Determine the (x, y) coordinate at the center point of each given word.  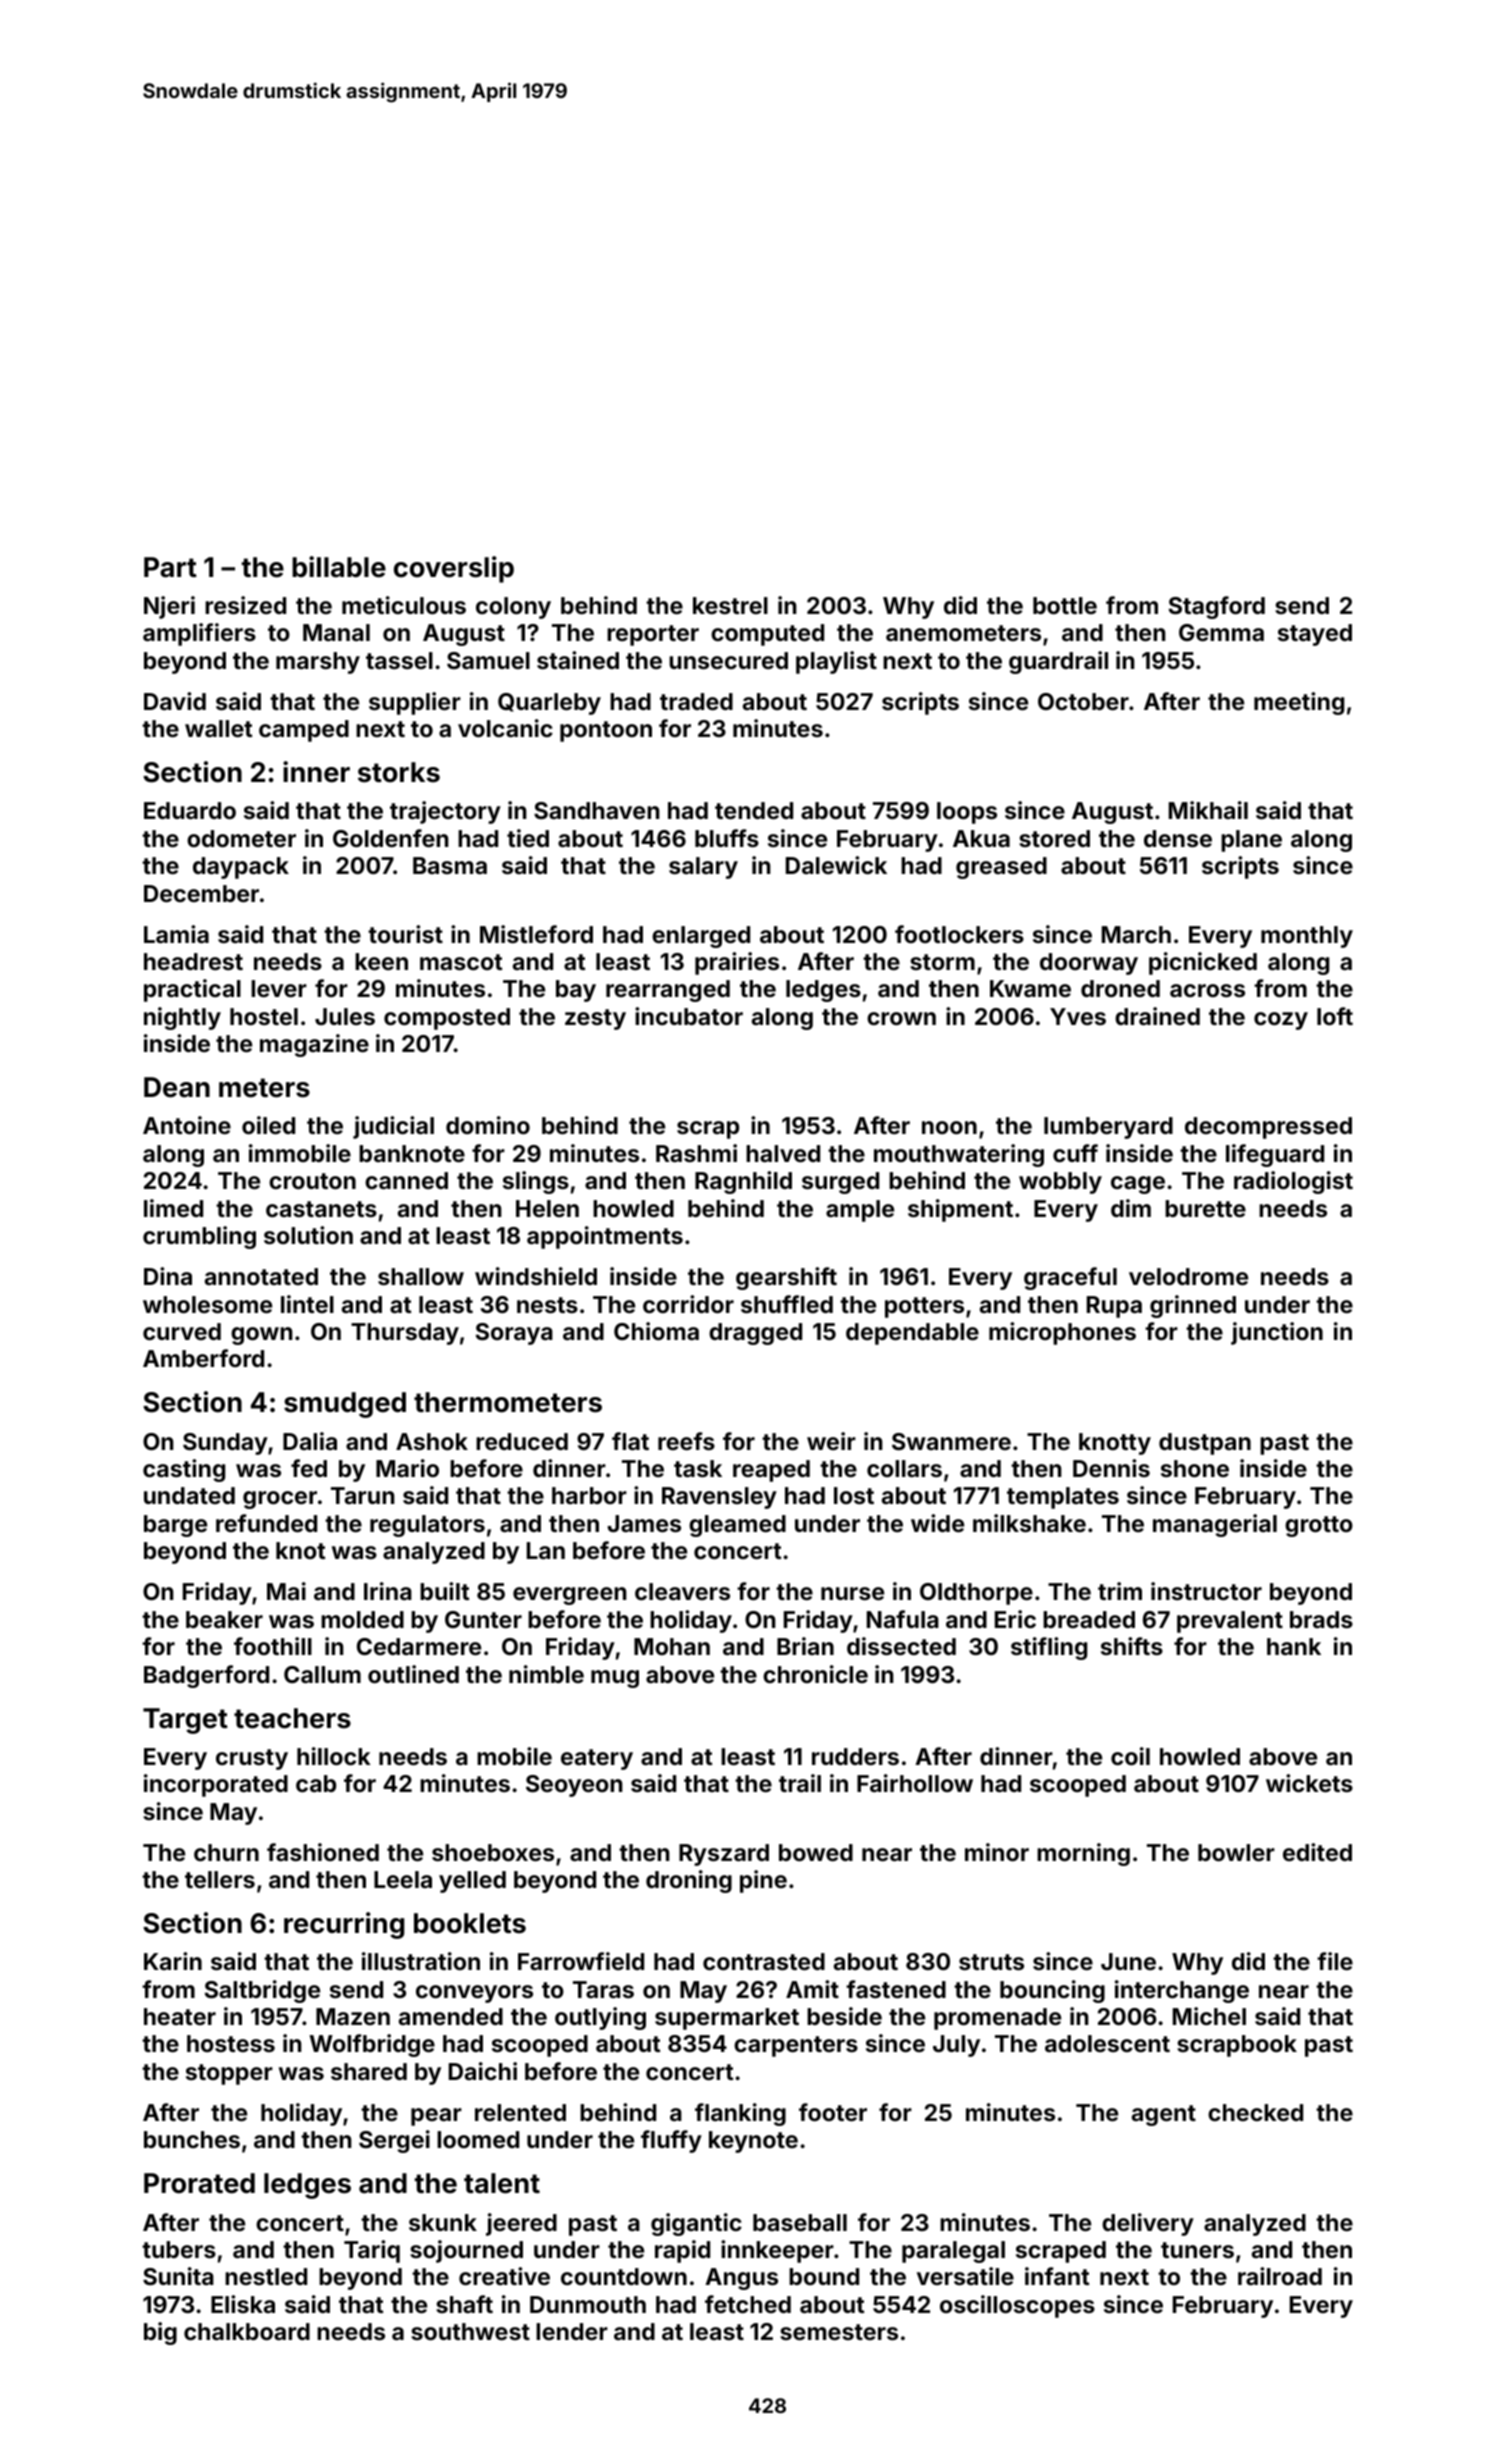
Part (170, 567)
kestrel (730, 605)
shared (369, 2071)
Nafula (903, 1619)
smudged (345, 1405)
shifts (1132, 1646)
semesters (839, 2332)
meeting (1299, 703)
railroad (1280, 2276)
